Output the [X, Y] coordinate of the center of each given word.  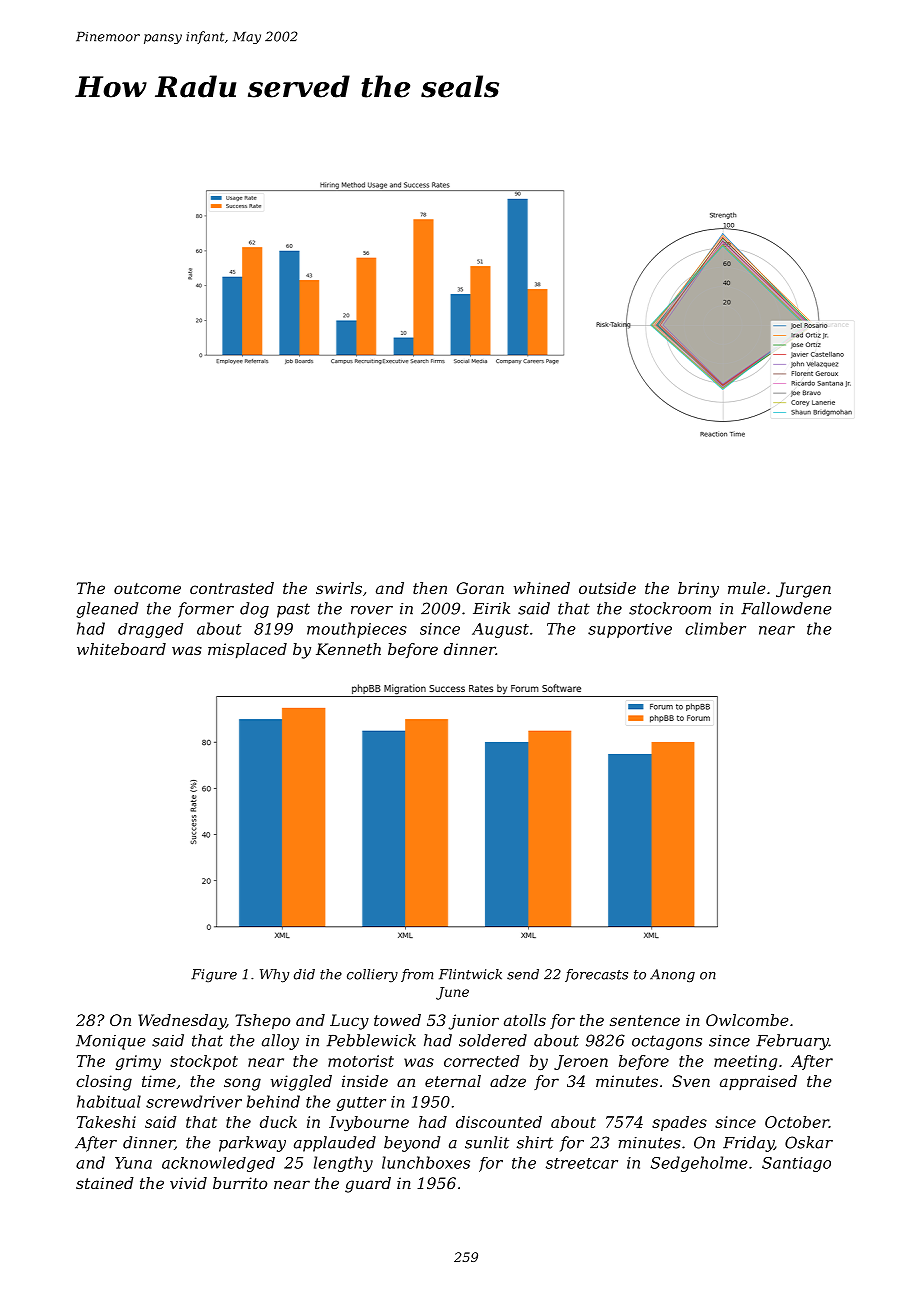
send [523, 974]
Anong [672, 975]
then [430, 588]
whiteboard [121, 649]
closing [104, 1083]
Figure [214, 975]
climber [715, 628]
